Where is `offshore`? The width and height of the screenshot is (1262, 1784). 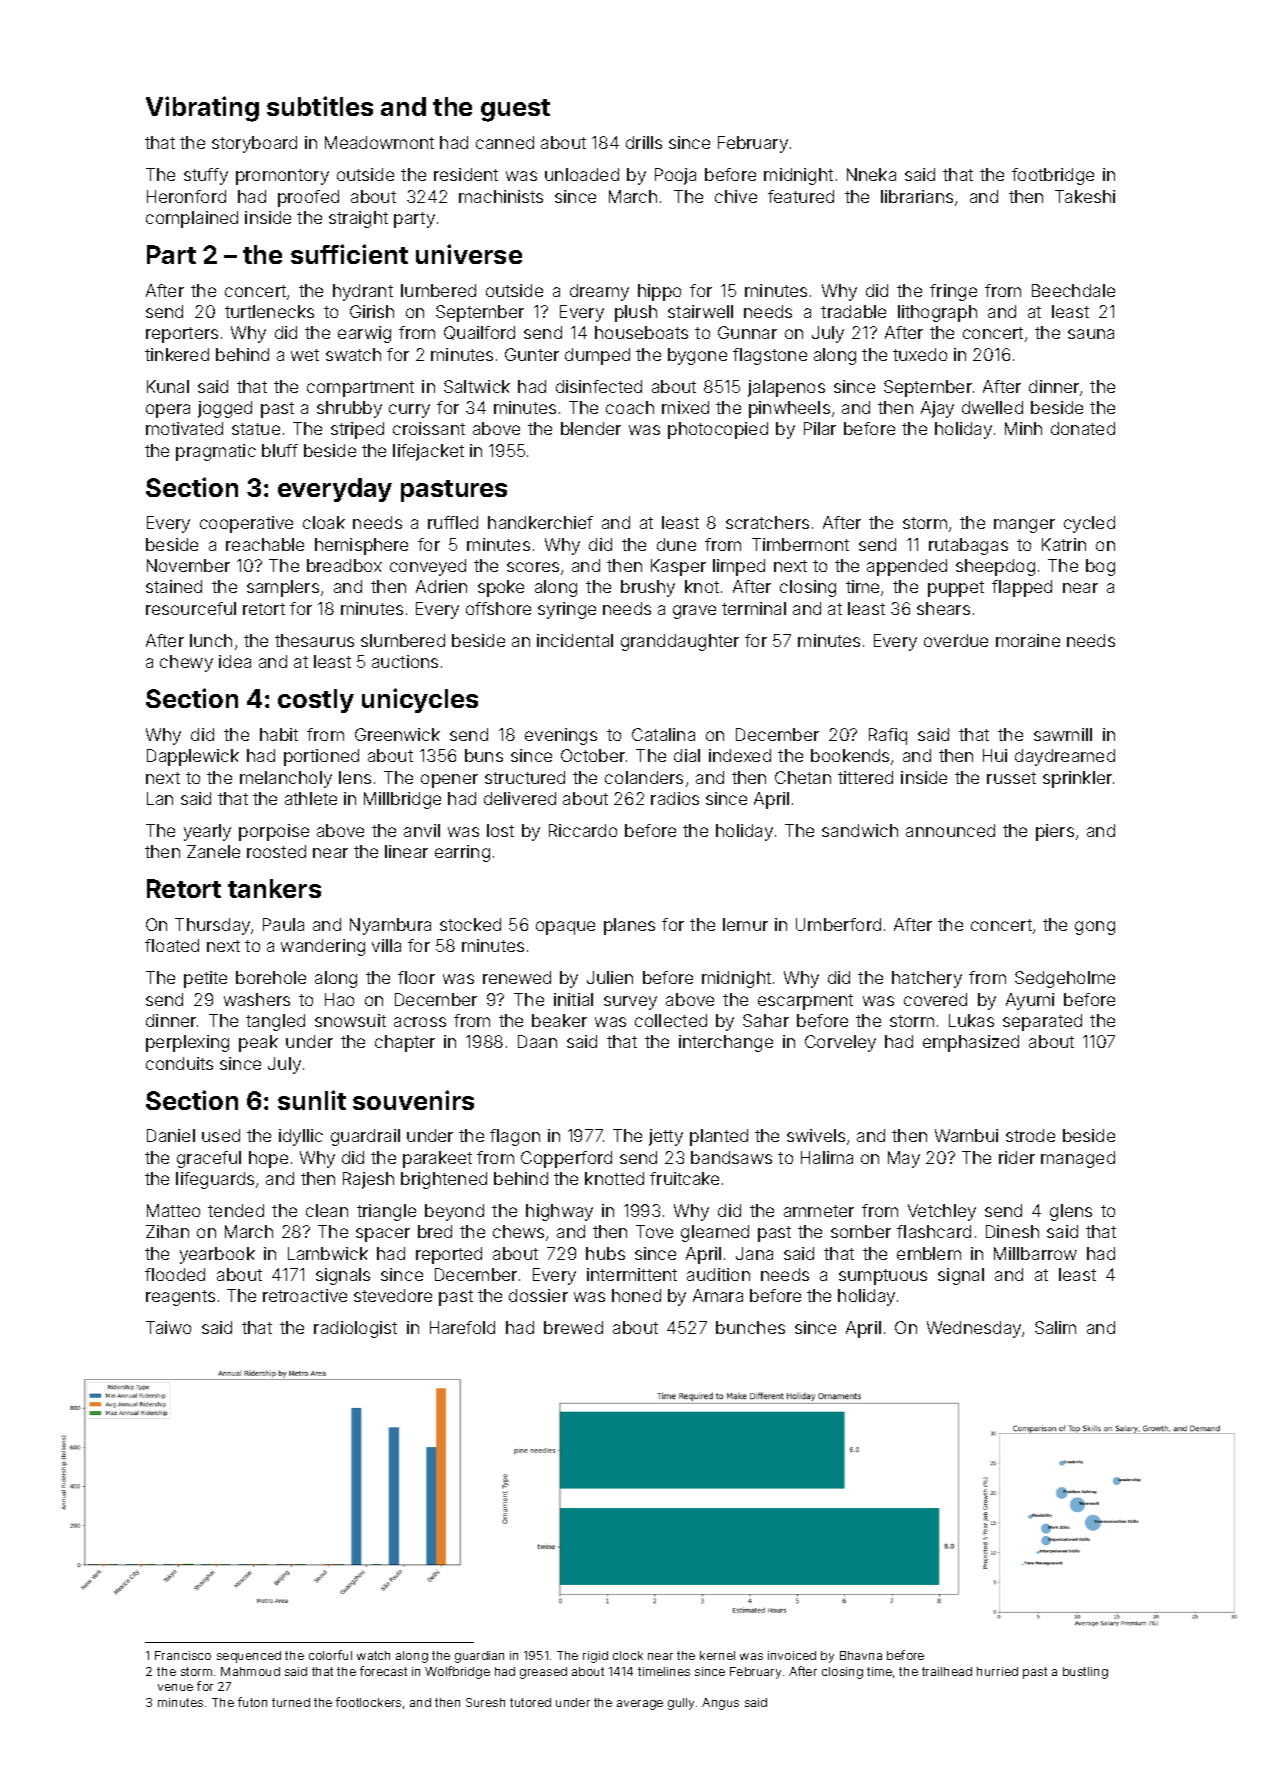 offshore is located at coordinates (498, 608).
